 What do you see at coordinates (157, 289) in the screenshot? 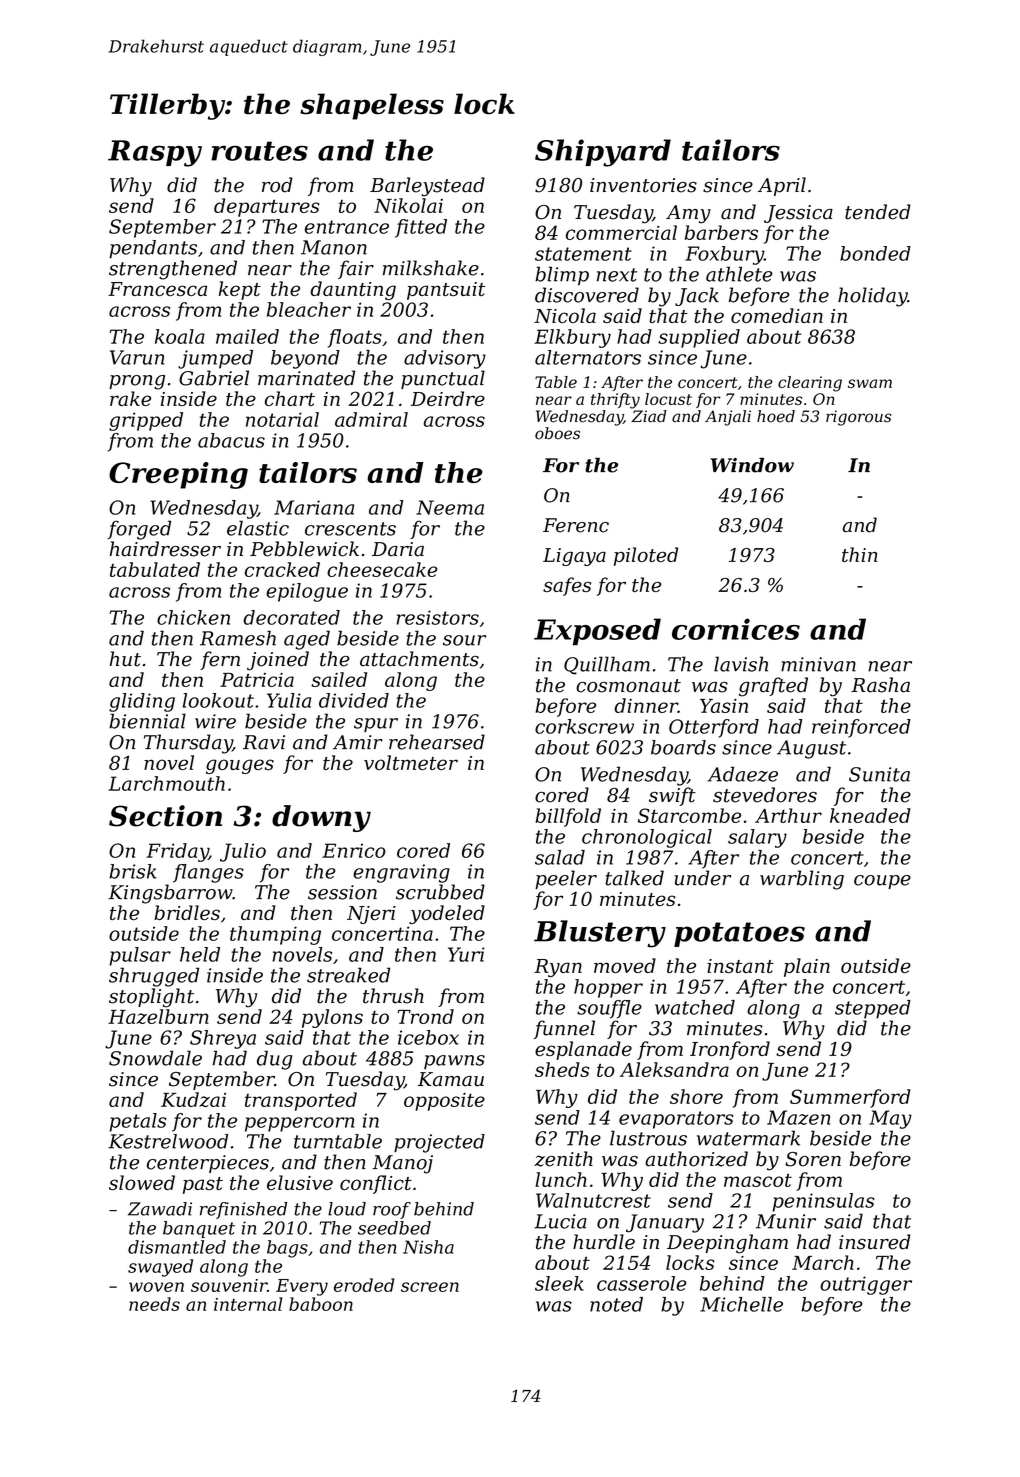
I see `Francesca` at bounding box center [157, 289].
